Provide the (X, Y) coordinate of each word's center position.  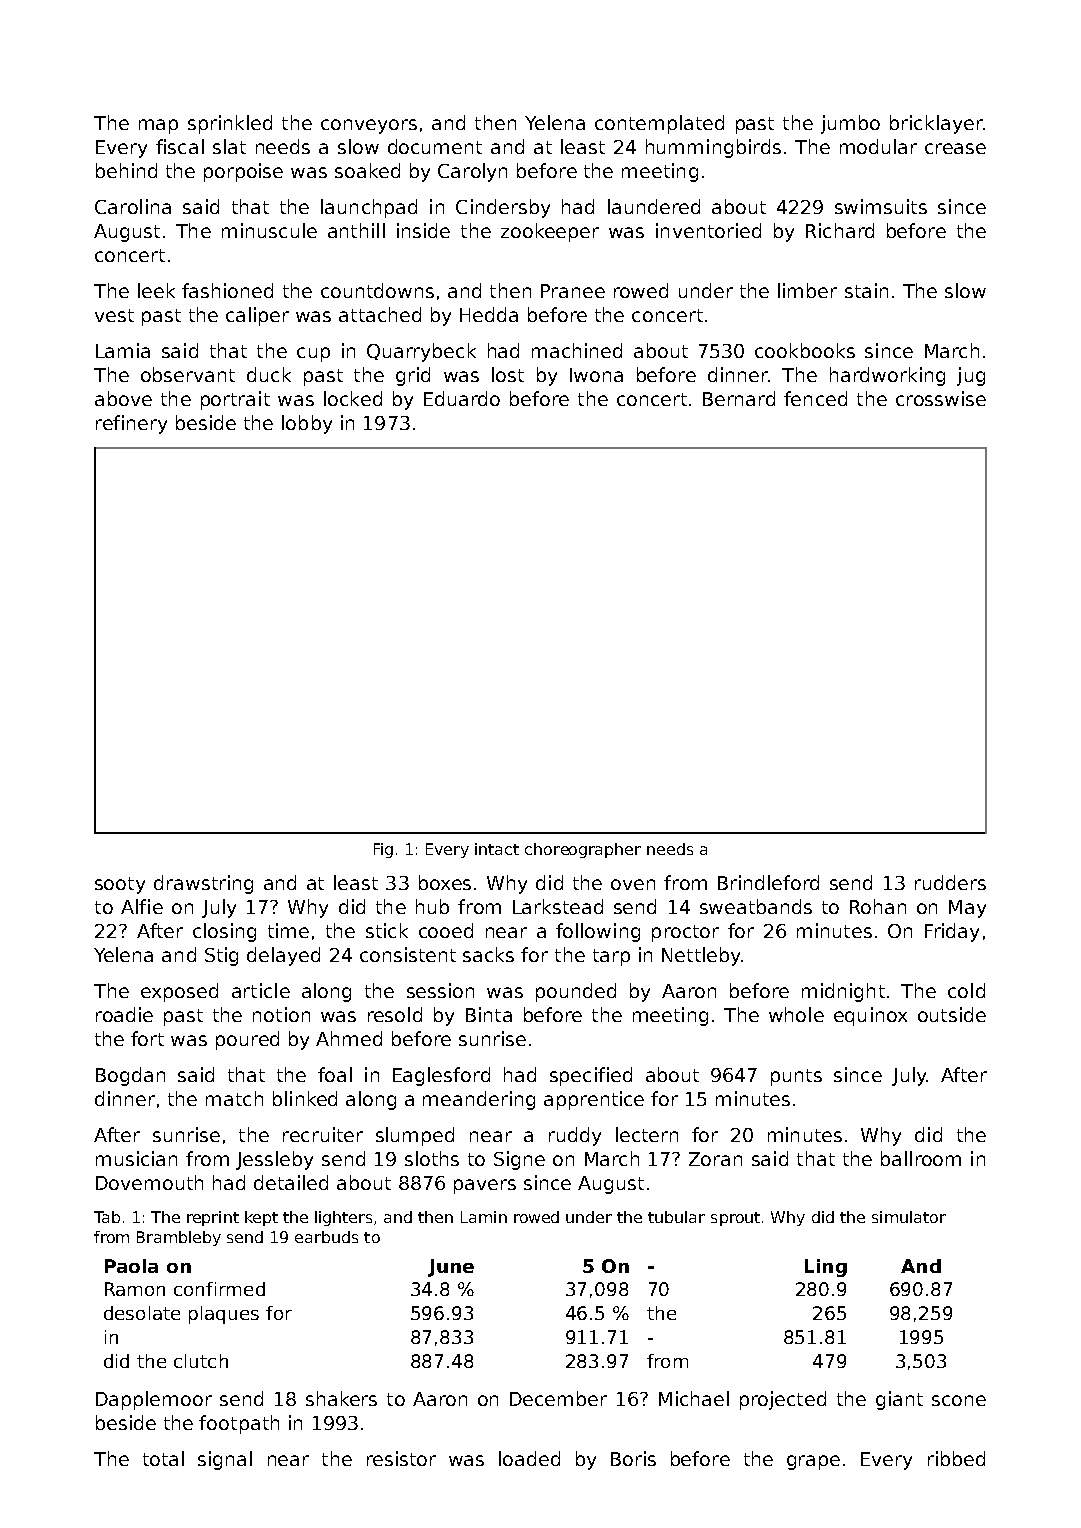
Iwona (596, 375)
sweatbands (756, 906)
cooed (446, 930)
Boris (633, 1458)
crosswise (941, 398)
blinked (305, 1098)
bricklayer (936, 124)
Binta (489, 1014)
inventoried (708, 230)
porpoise (243, 172)
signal (225, 1460)
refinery (131, 424)
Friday (952, 932)
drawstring (203, 884)
